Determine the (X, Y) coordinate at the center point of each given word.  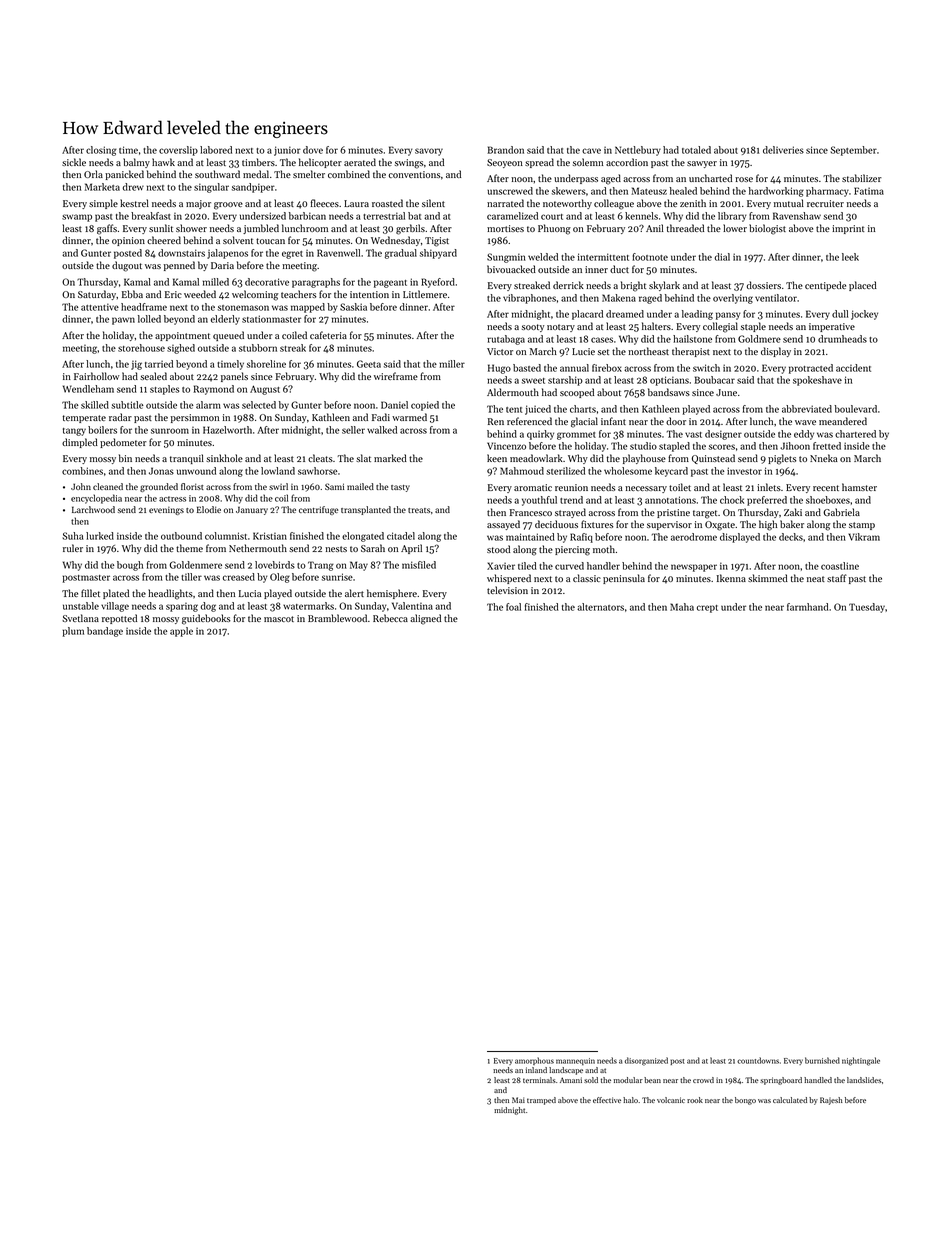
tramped (541, 1101)
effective (607, 1100)
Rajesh (831, 1101)
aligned (425, 619)
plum (73, 632)
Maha (682, 607)
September (854, 151)
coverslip (178, 151)
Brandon (505, 150)
